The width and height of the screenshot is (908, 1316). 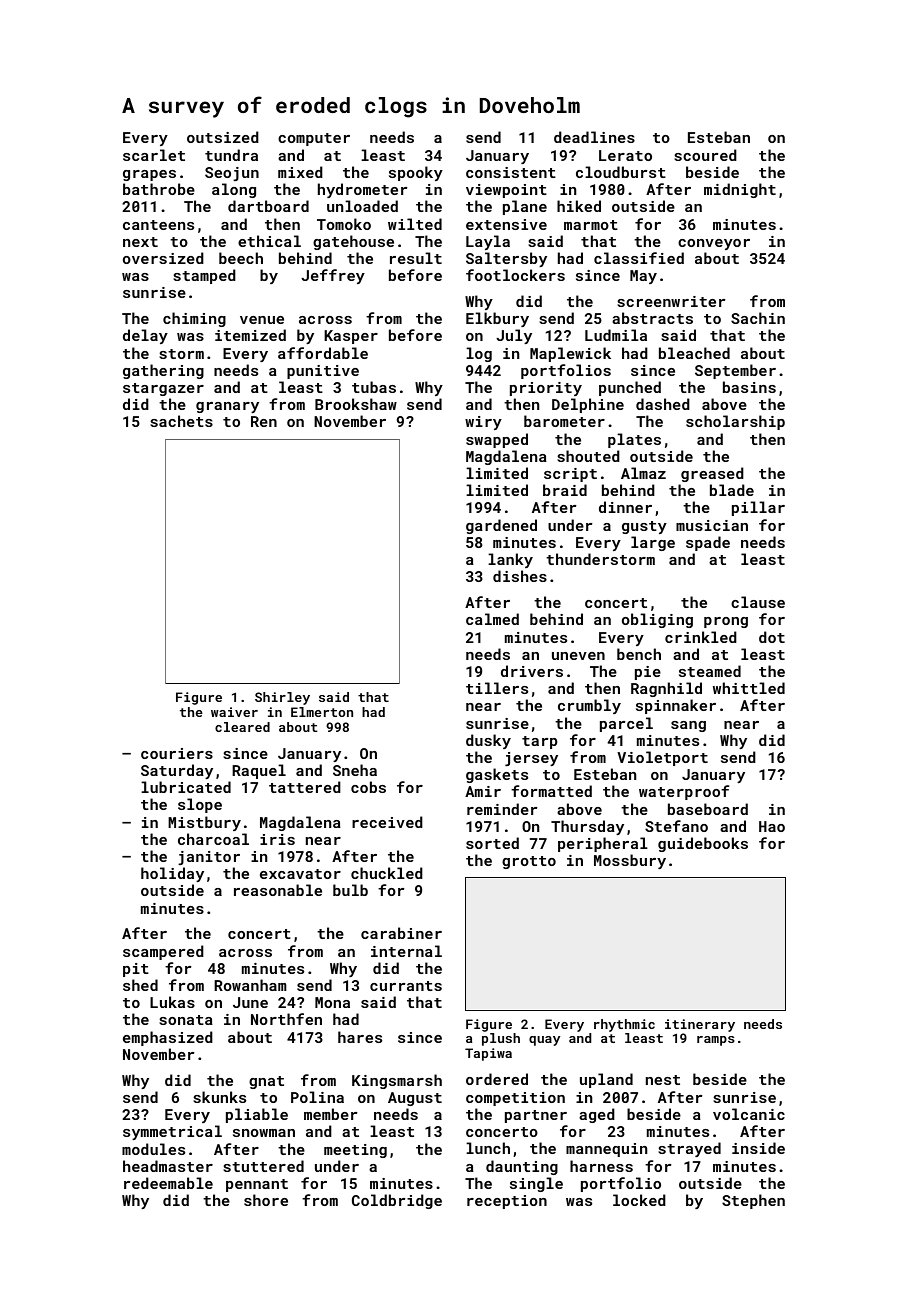 I want to click on plush, so click(x=501, y=1039).
